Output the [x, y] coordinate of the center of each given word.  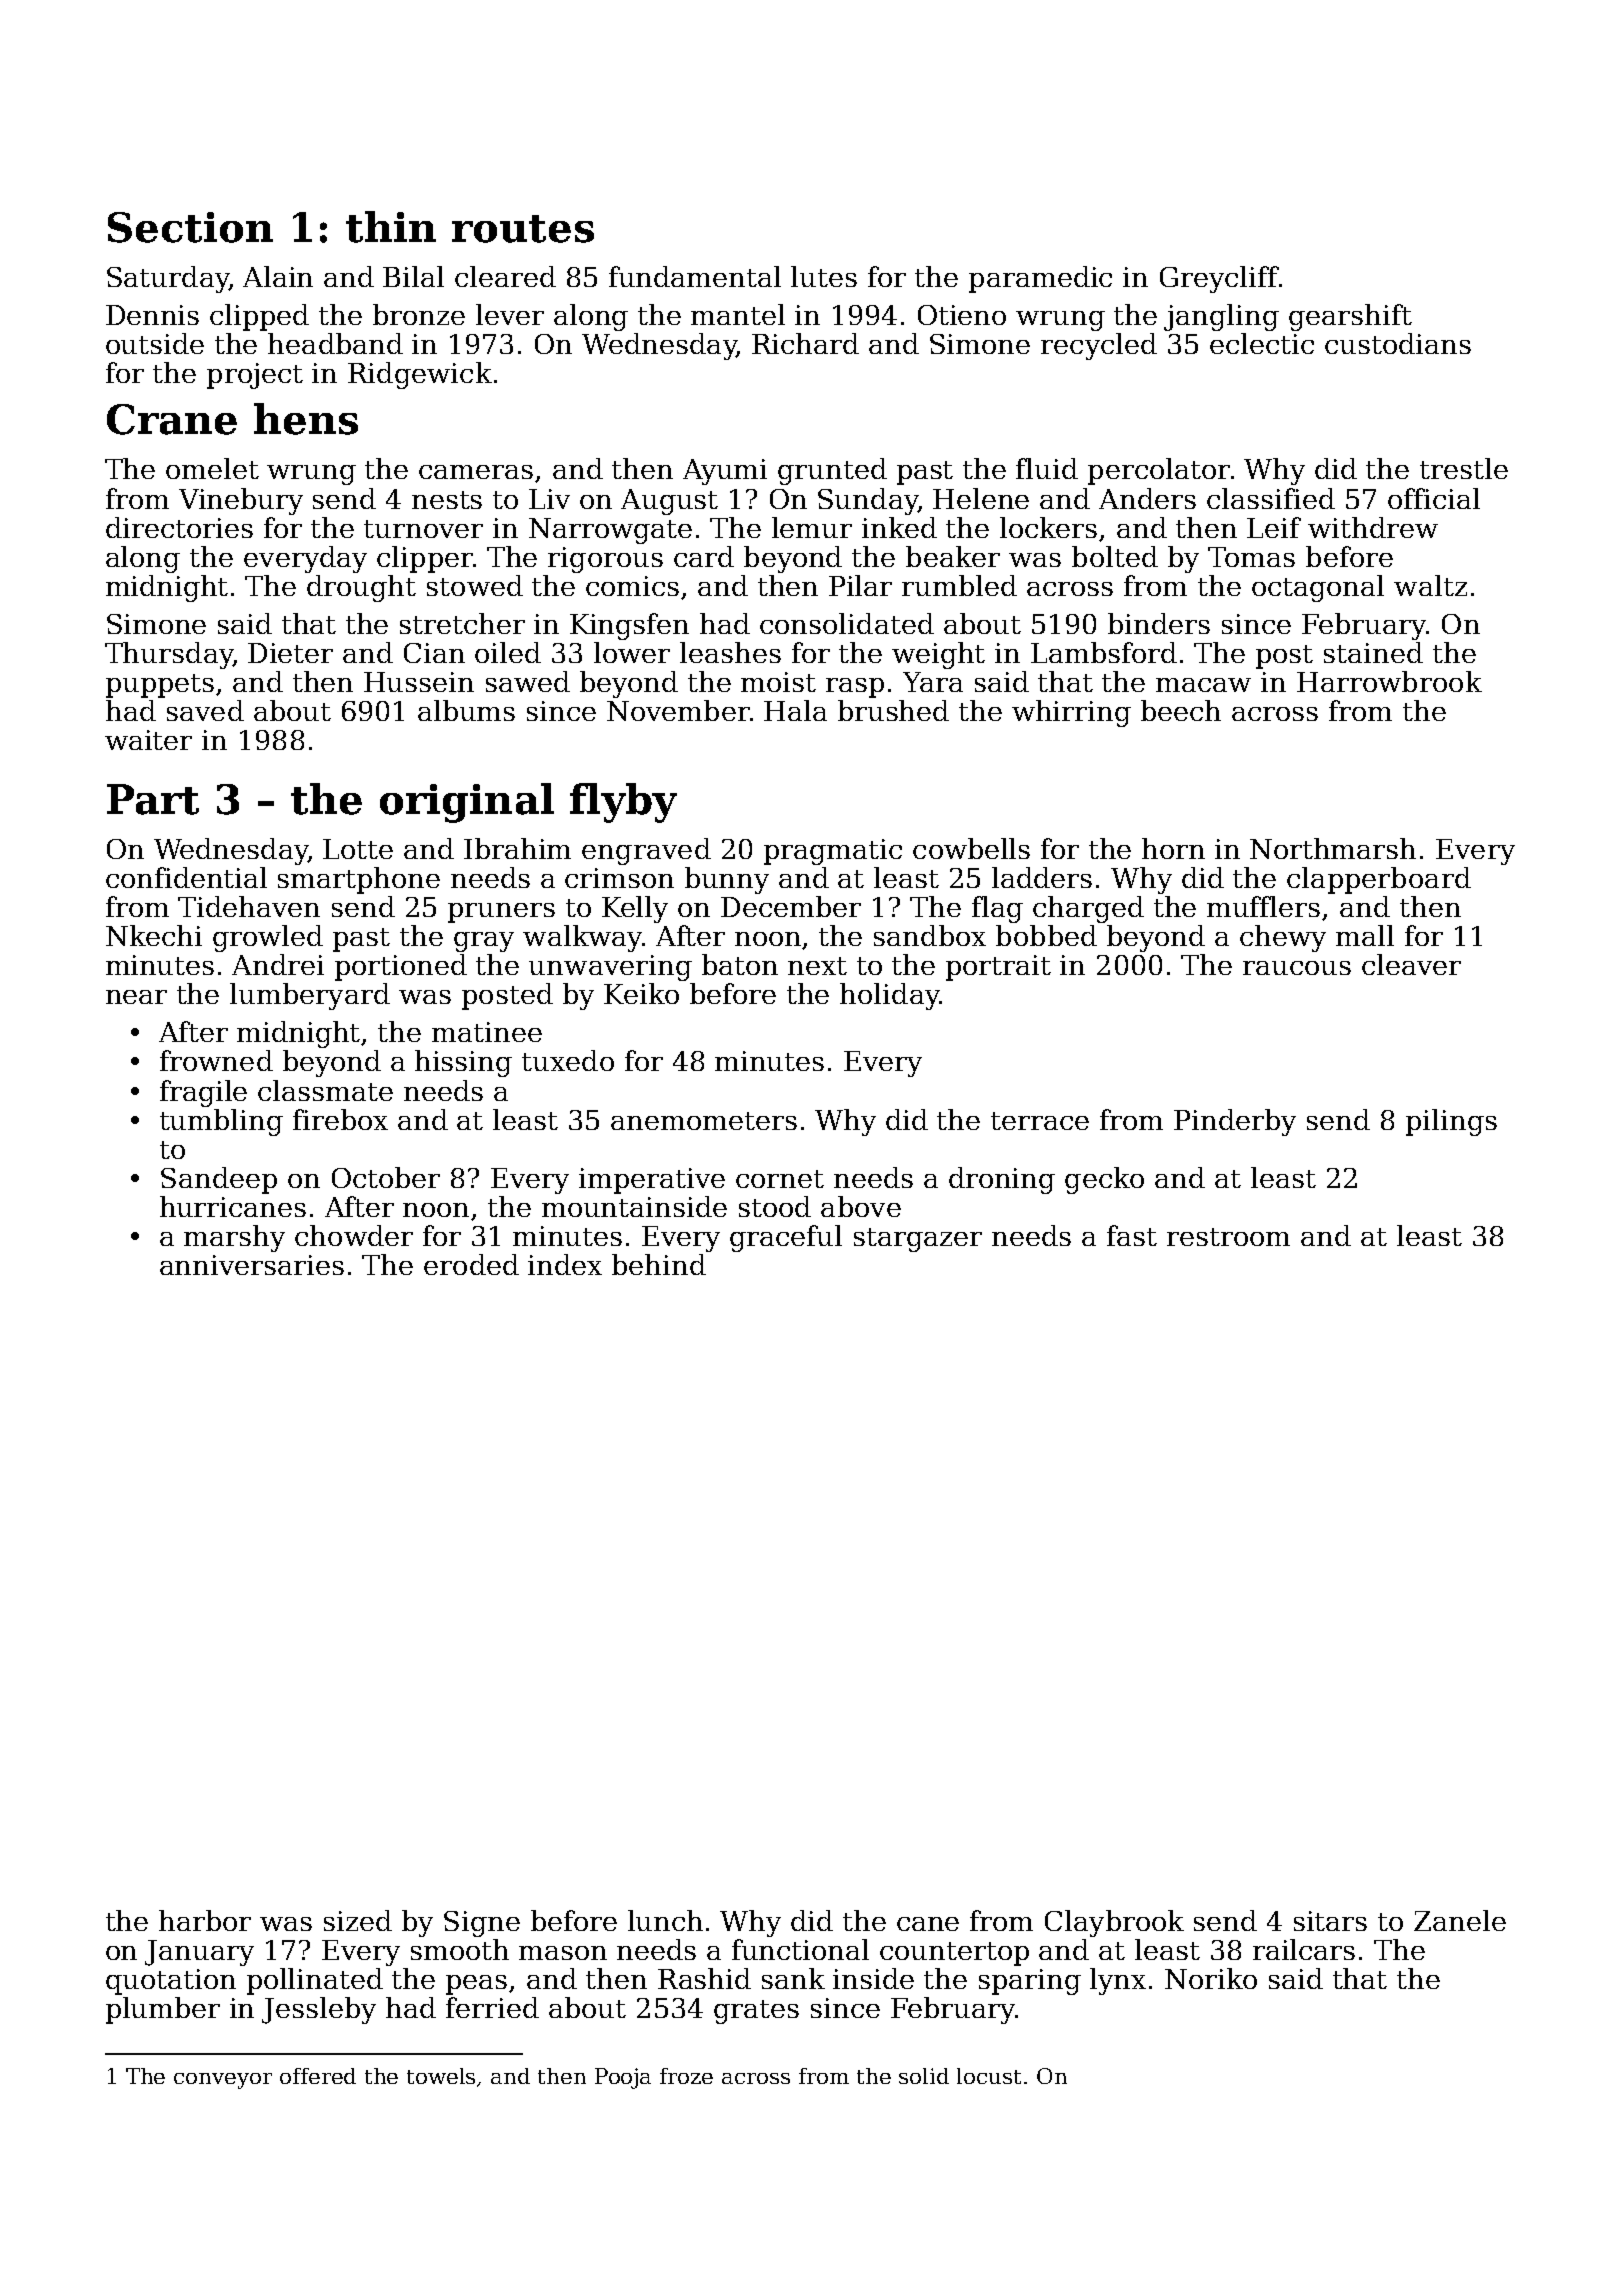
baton [740, 964]
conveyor [223, 2081]
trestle [1464, 468]
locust [989, 2076]
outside [155, 343]
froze [686, 2076]
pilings [1451, 1122]
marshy [234, 1238]
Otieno [962, 315]
